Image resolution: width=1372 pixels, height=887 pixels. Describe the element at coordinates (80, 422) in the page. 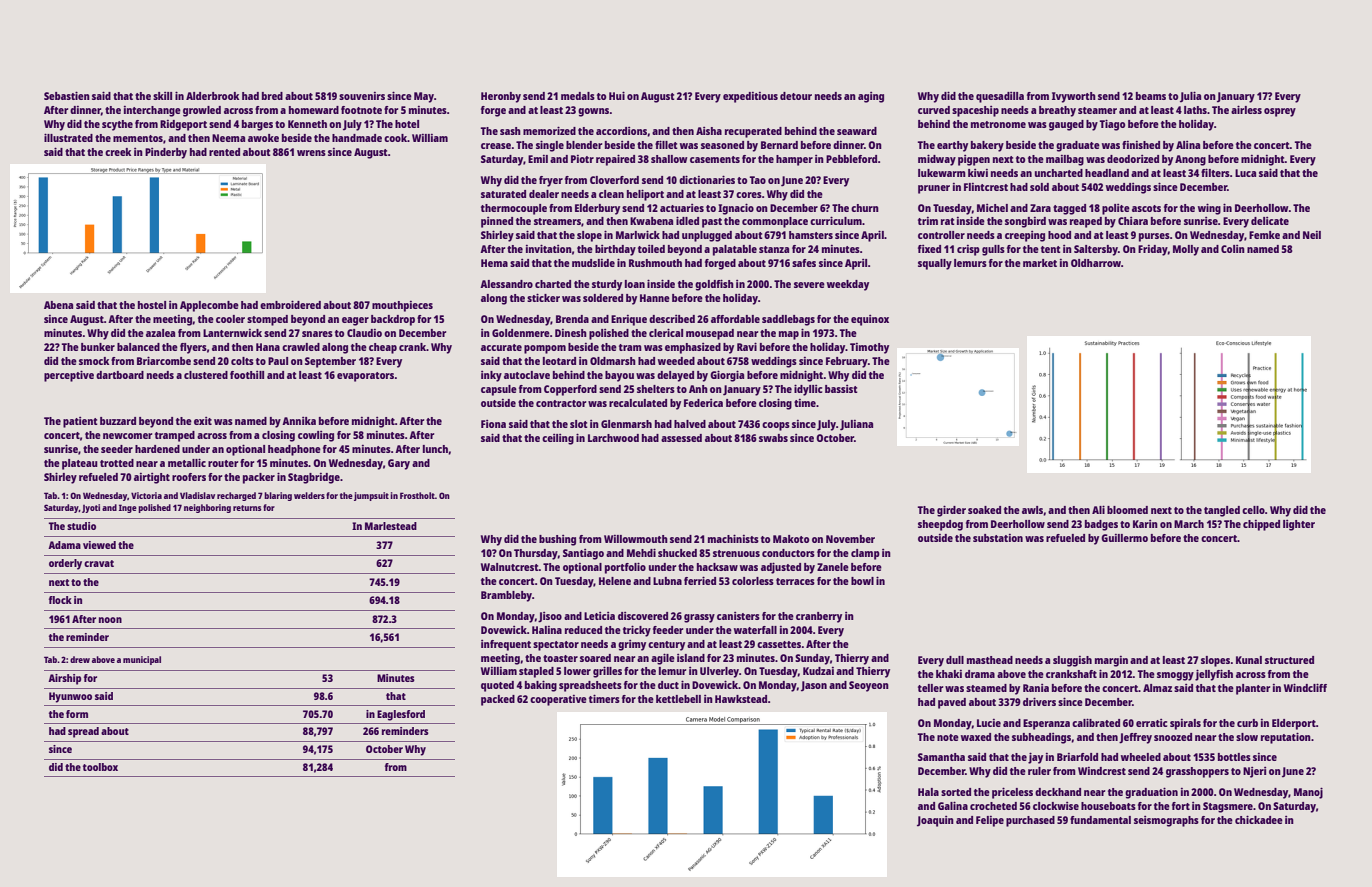

I see `patient` at that location.
